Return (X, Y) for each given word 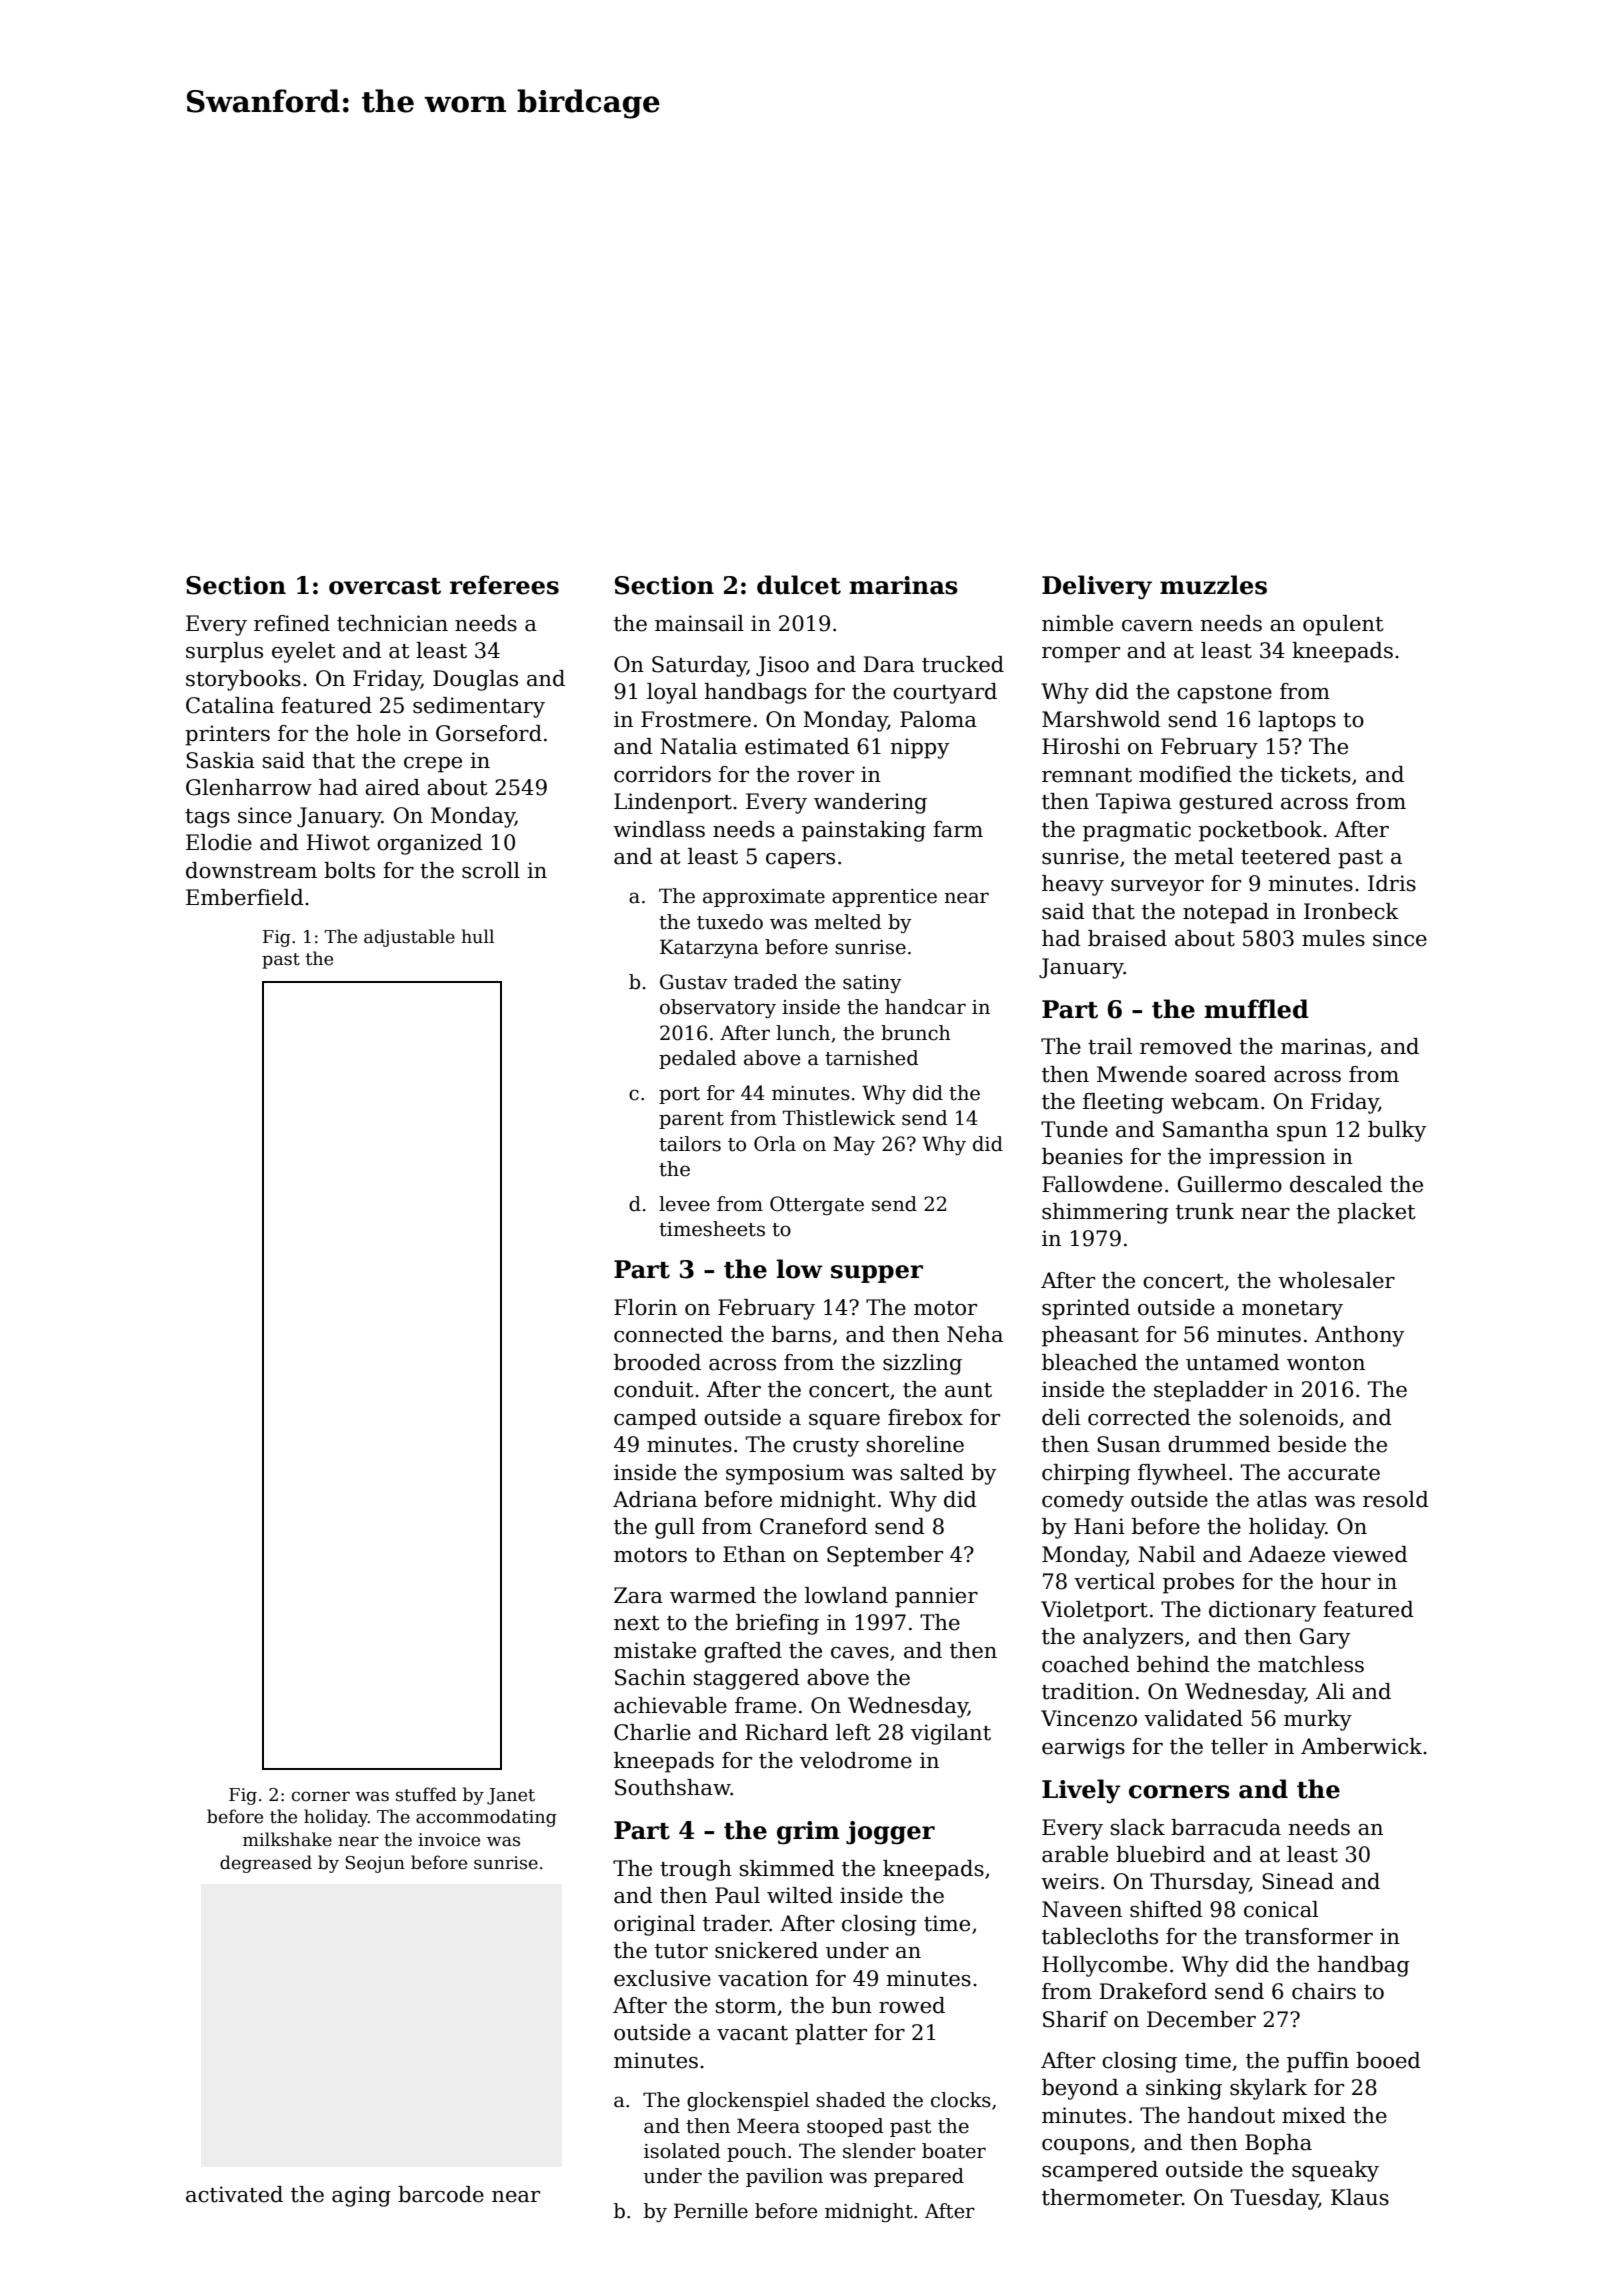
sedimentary (479, 707)
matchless (1311, 1664)
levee (684, 1204)
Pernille (711, 2211)
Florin (645, 1307)
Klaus (1360, 2197)
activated (234, 2194)
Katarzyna (709, 948)
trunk (1205, 1211)
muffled (1256, 1009)
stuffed (426, 1794)
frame (765, 1705)
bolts (349, 870)
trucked (963, 664)
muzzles (1213, 585)
